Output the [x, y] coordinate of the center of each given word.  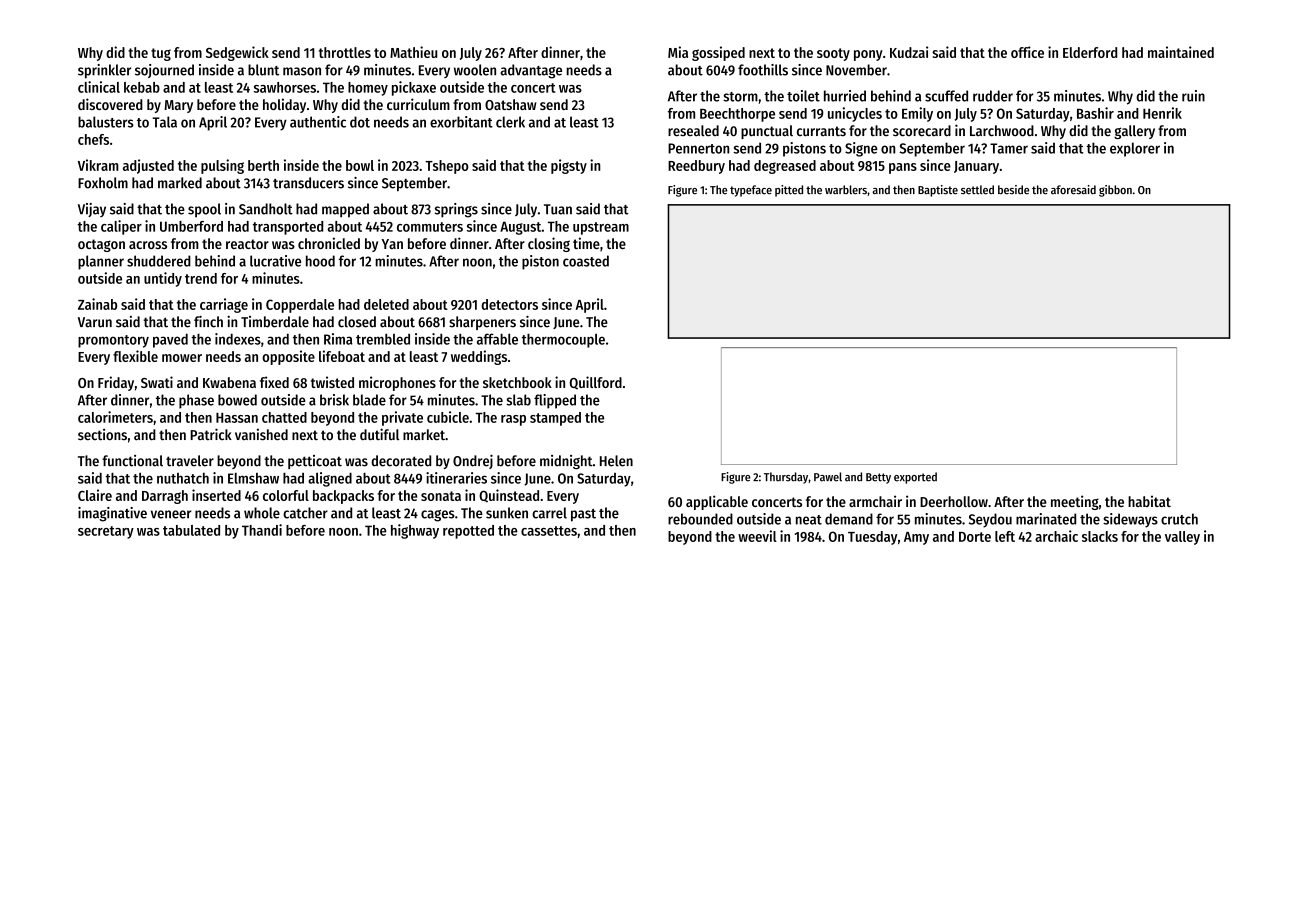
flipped [555, 401]
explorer [1135, 149]
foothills [763, 70]
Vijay [92, 210]
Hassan [237, 418]
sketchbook [517, 382]
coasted [586, 261]
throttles [345, 52]
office [1027, 52]
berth [263, 165]
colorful [286, 495]
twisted [332, 382]
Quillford [596, 382]
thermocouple [563, 340]
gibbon [1115, 191]
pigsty [569, 166]
